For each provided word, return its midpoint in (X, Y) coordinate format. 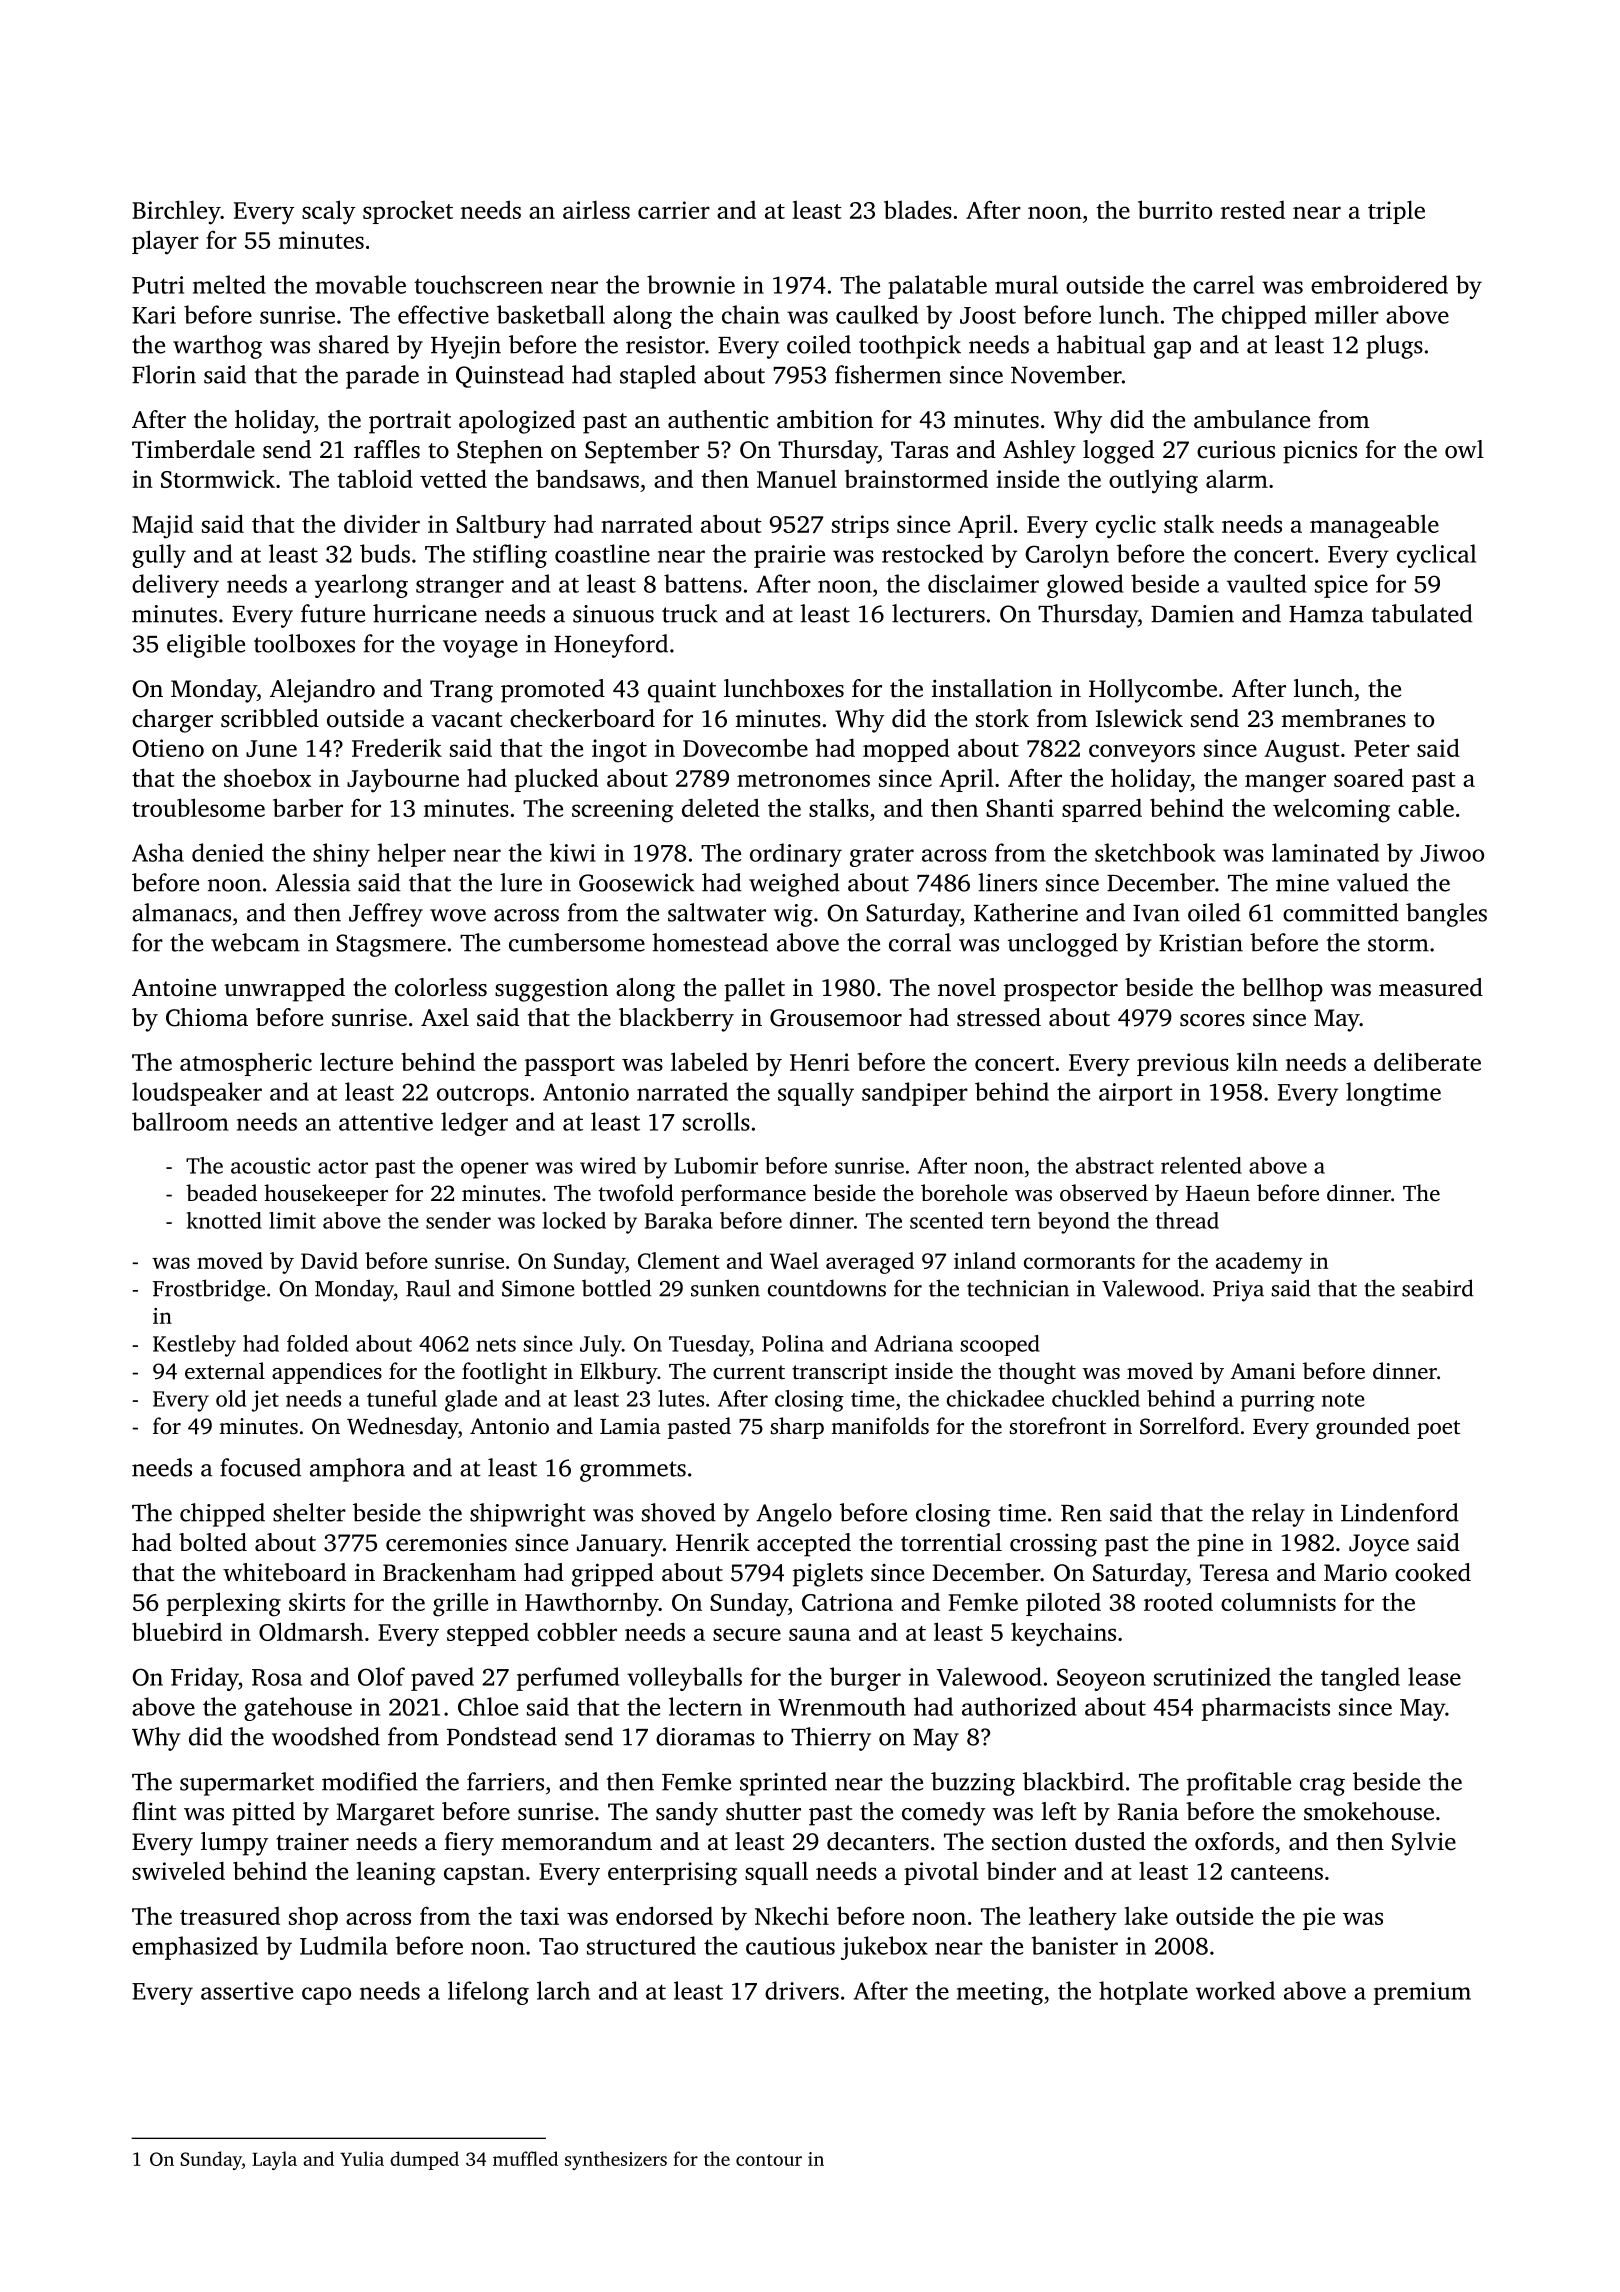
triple (1396, 212)
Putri (158, 285)
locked (574, 1220)
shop (313, 1918)
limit (292, 1220)
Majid (162, 527)
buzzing (973, 1784)
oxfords (1234, 1841)
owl (1464, 449)
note (1343, 1400)
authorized (1019, 1706)
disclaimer (983, 583)
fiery (469, 1844)
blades (918, 209)
